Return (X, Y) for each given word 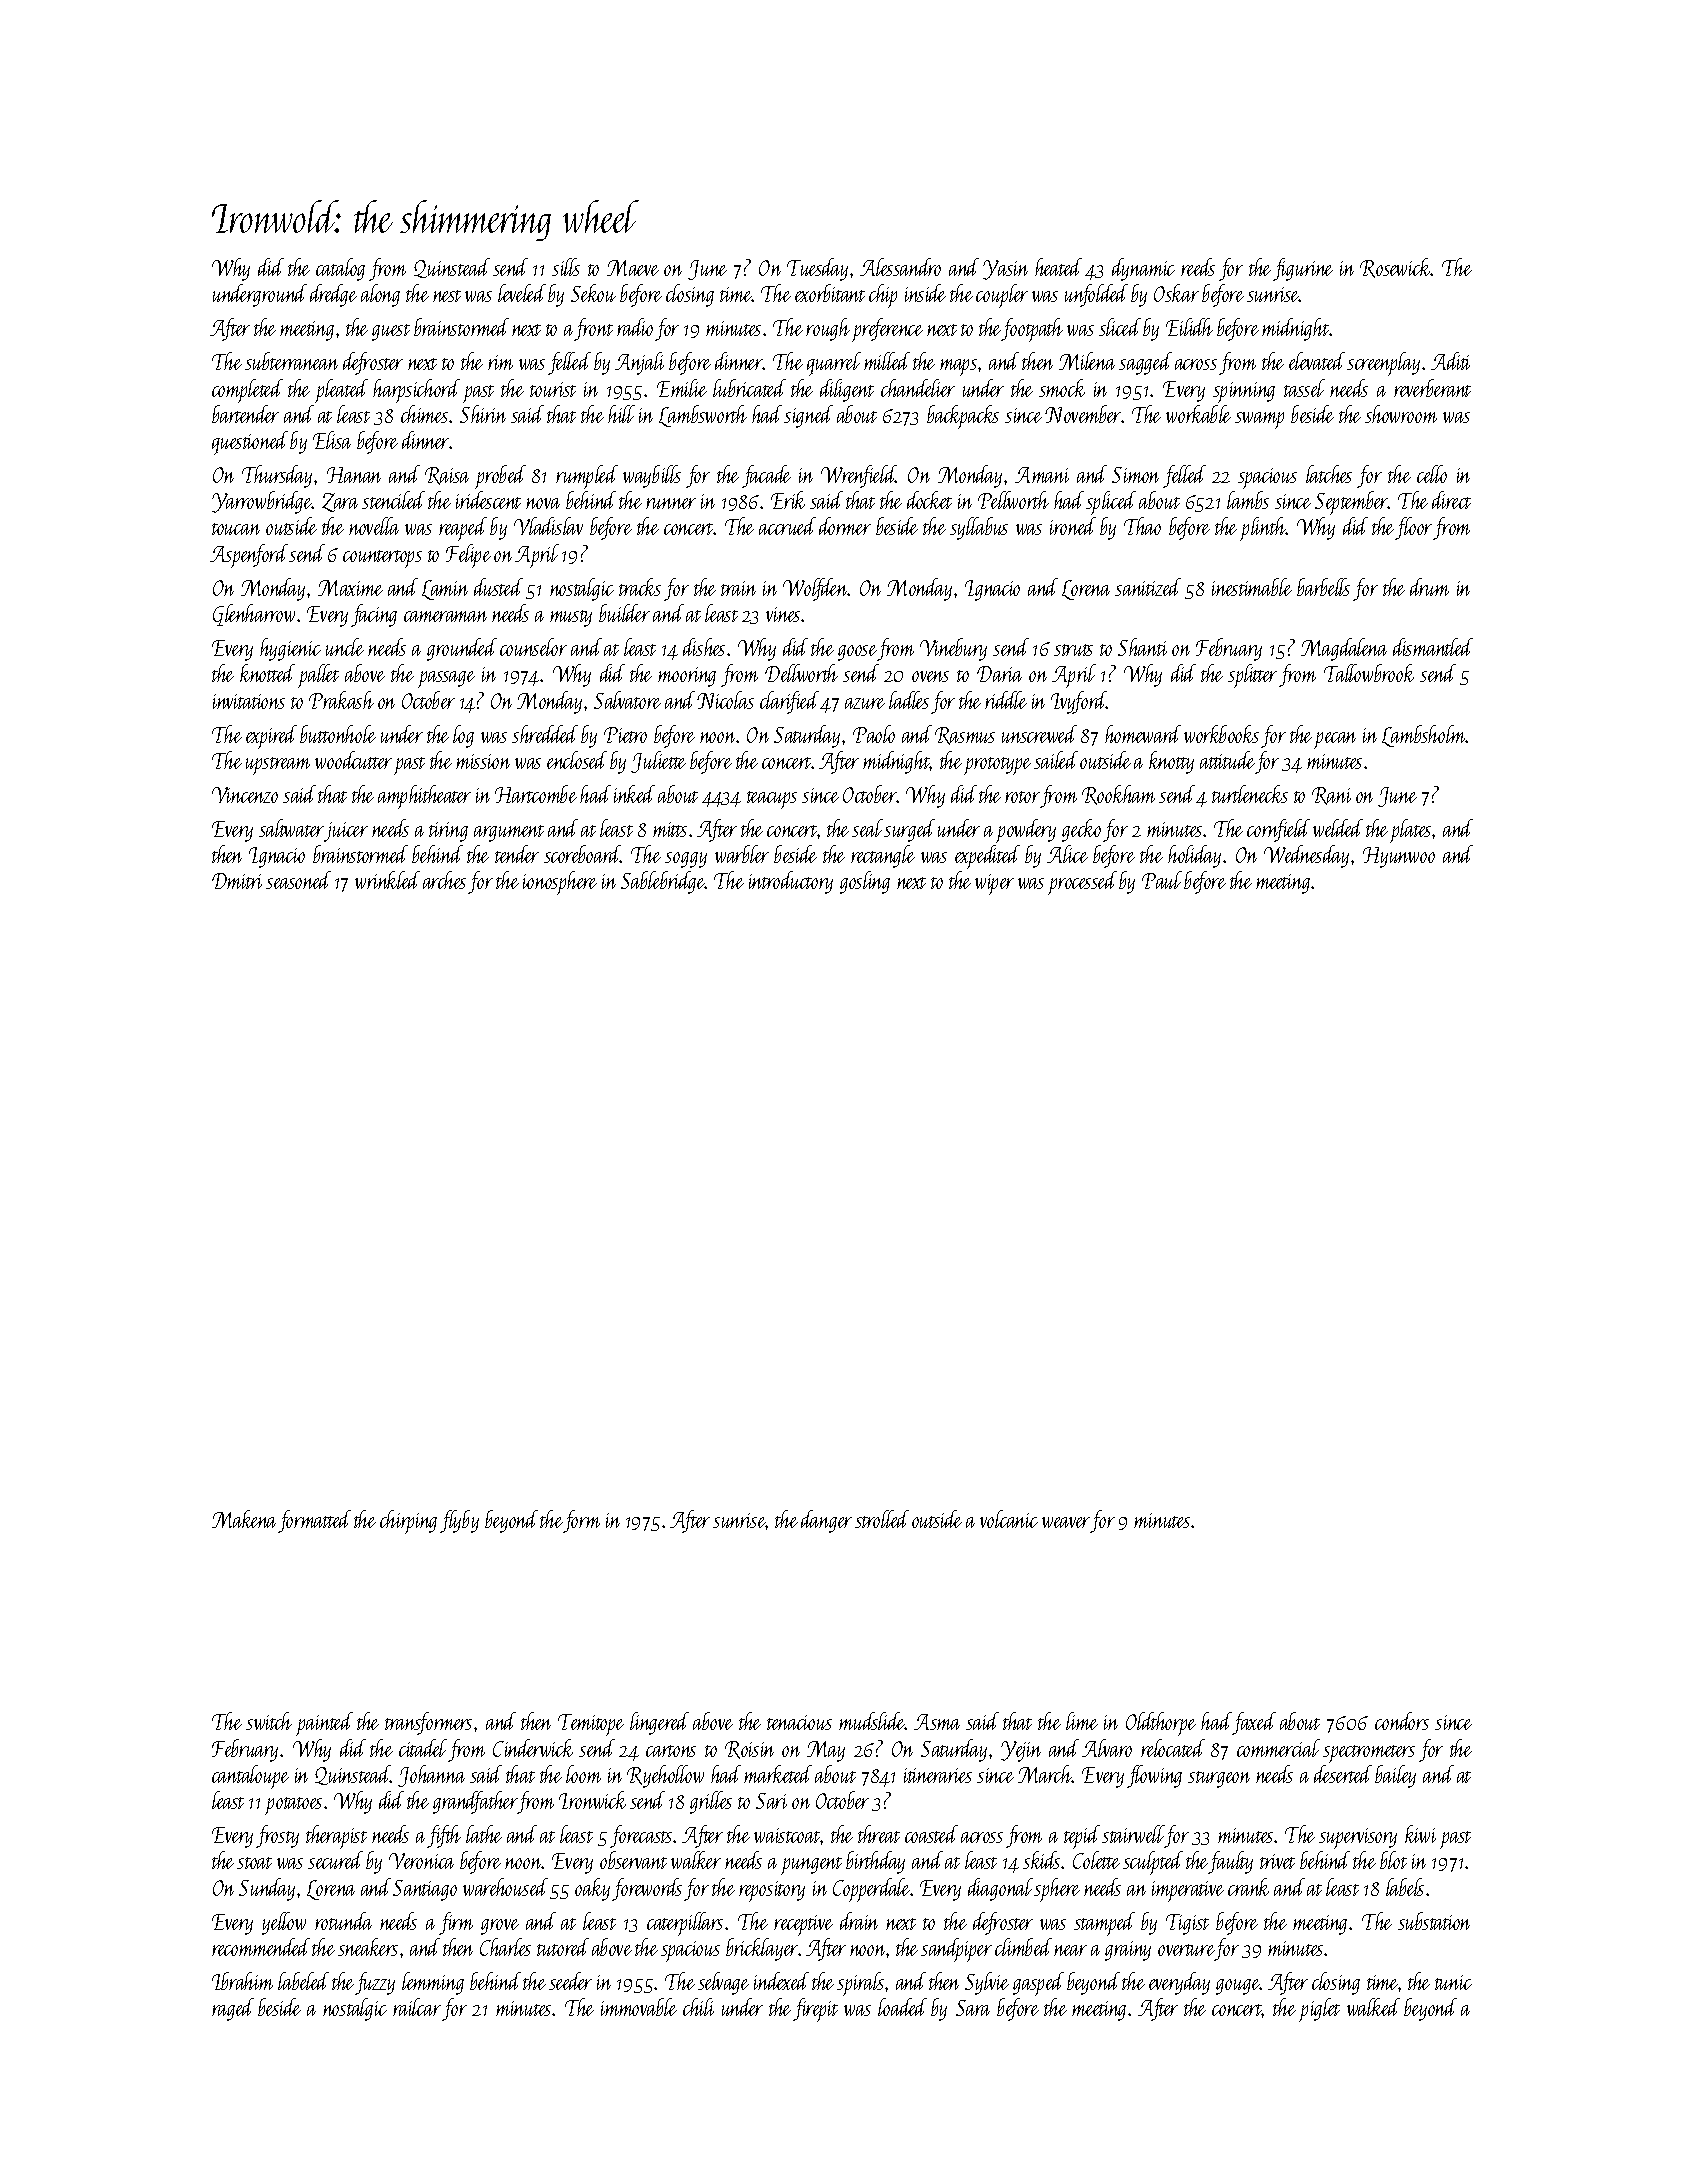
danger (826, 1521)
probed (500, 477)
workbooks (1221, 734)
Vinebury (953, 649)
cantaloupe (250, 1777)
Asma (937, 1722)
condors (1402, 1721)
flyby (459, 1521)
